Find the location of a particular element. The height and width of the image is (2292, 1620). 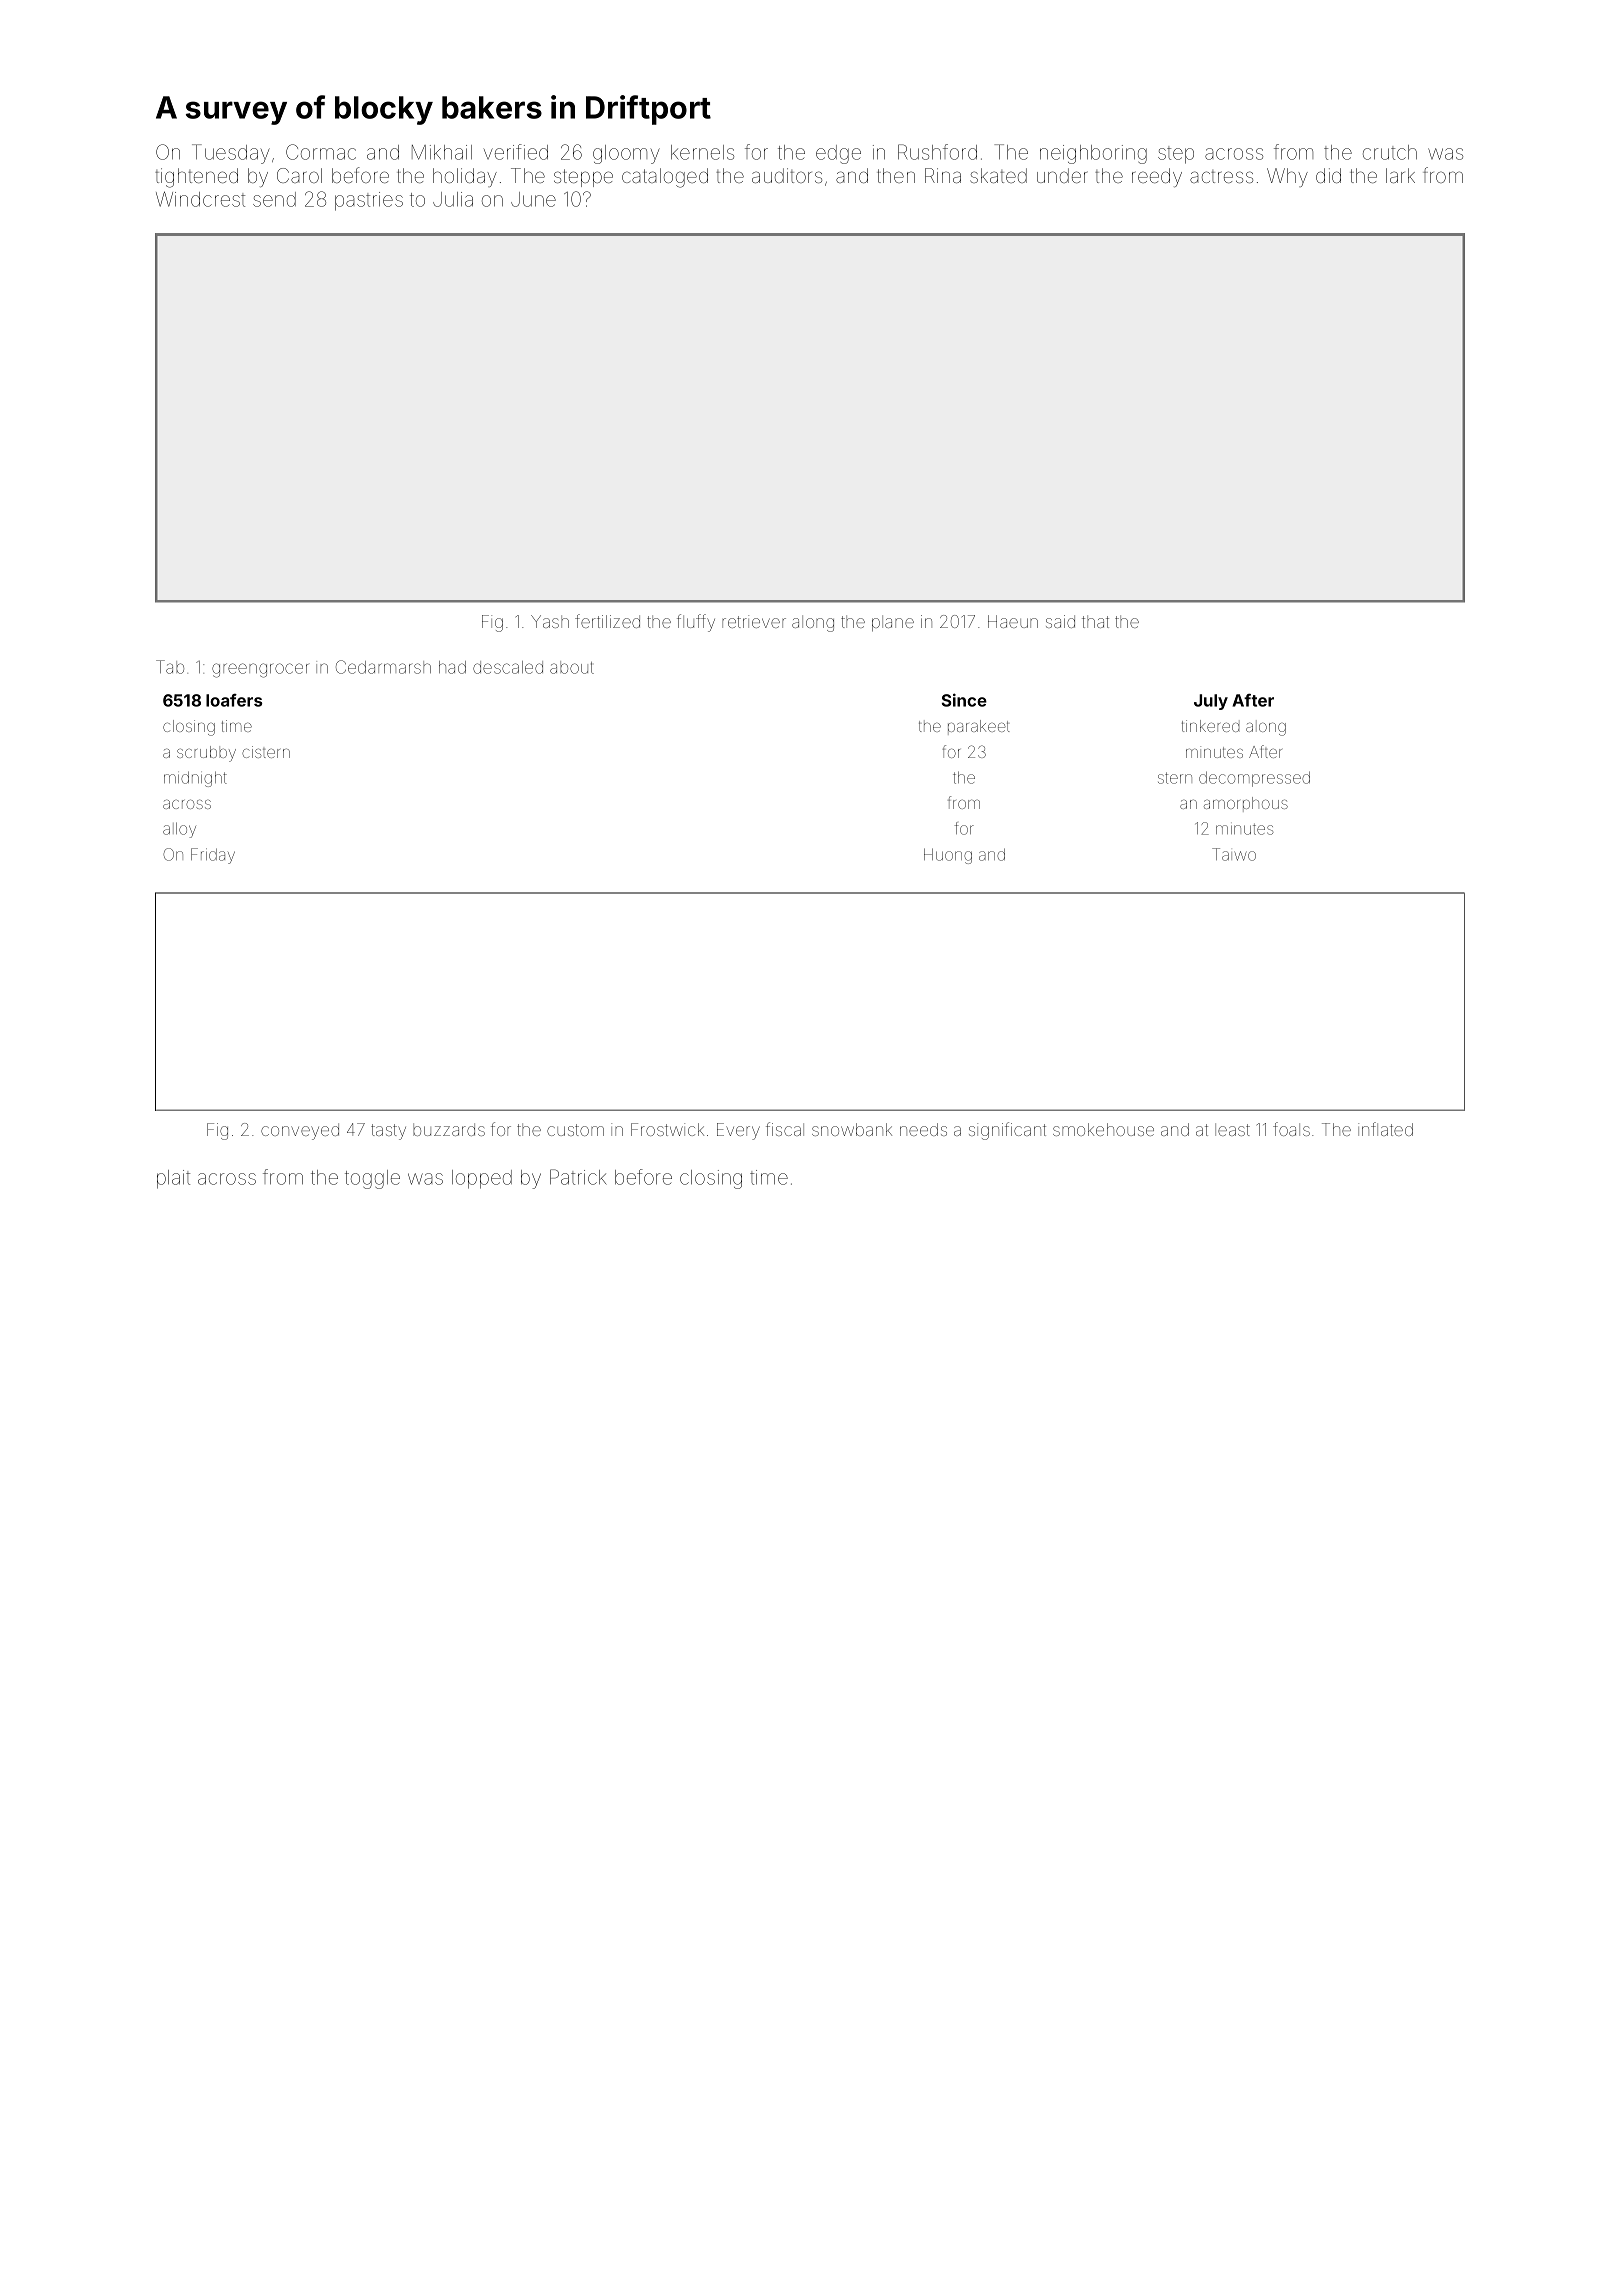

cataloged is located at coordinates (665, 178).
